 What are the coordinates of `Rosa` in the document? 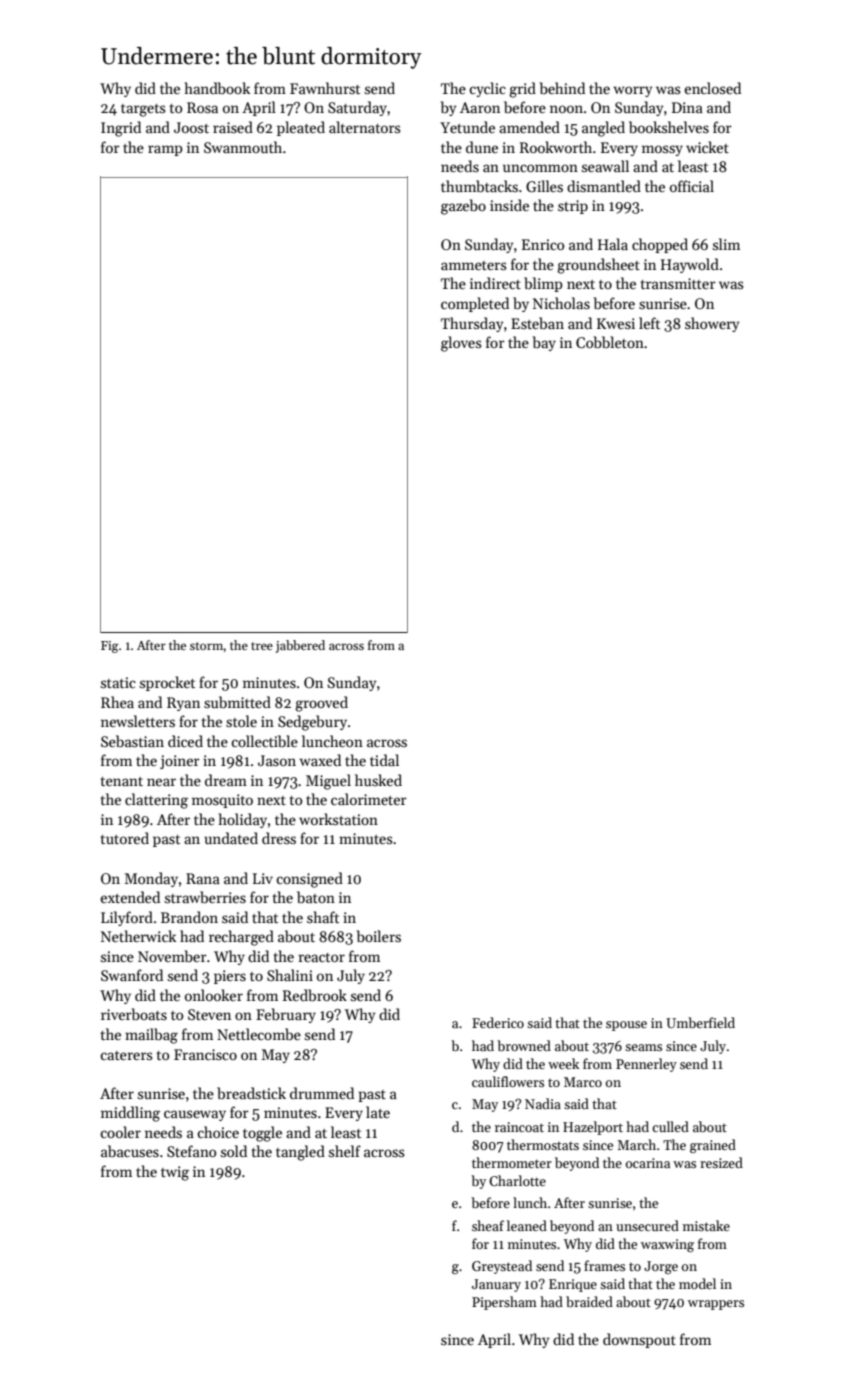 It's located at (202, 107).
